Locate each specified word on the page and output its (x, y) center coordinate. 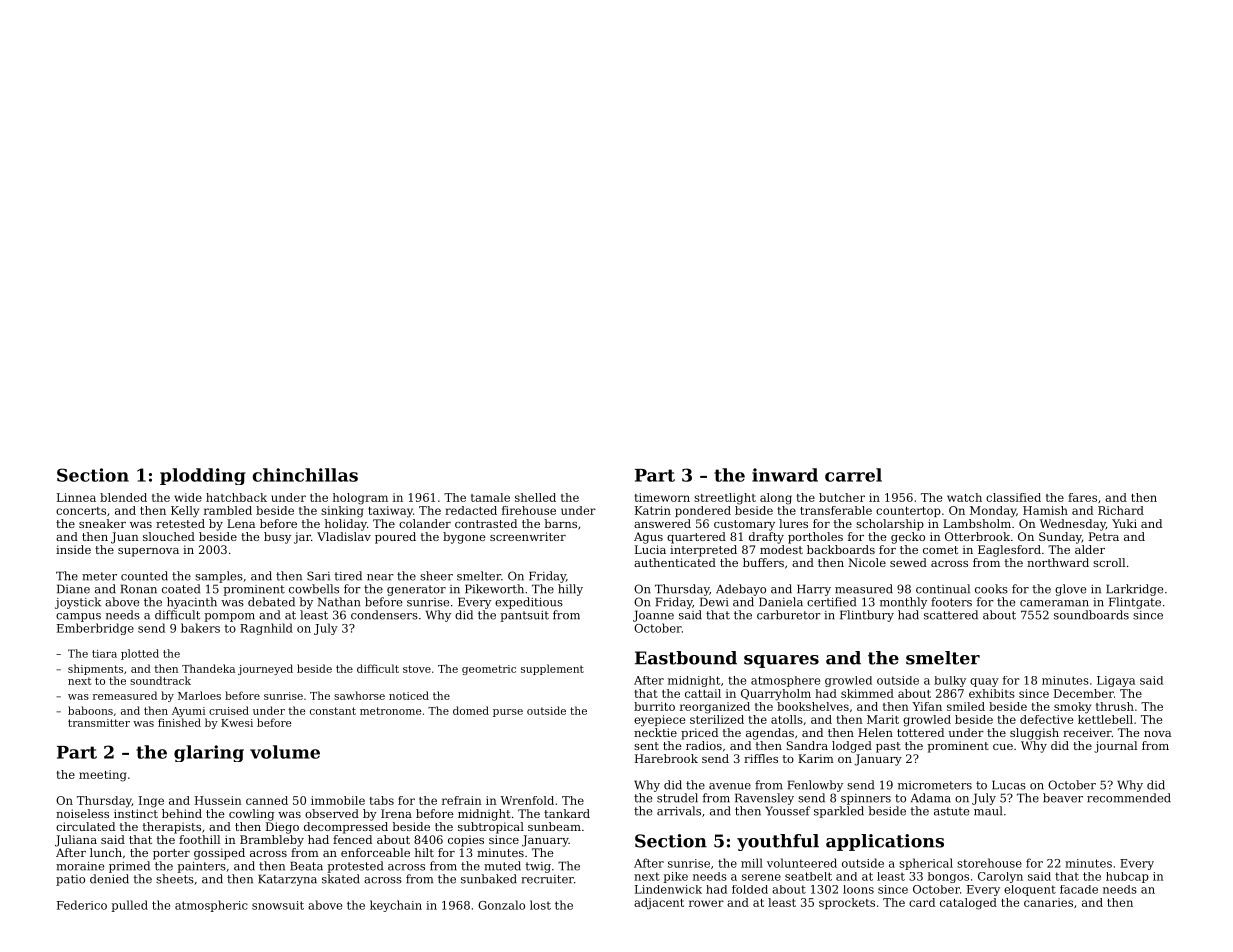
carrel (853, 475)
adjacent (659, 904)
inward (785, 475)
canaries (1048, 902)
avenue (730, 786)
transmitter (99, 723)
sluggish (1034, 734)
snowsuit (278, 905)
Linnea (76, 497)
